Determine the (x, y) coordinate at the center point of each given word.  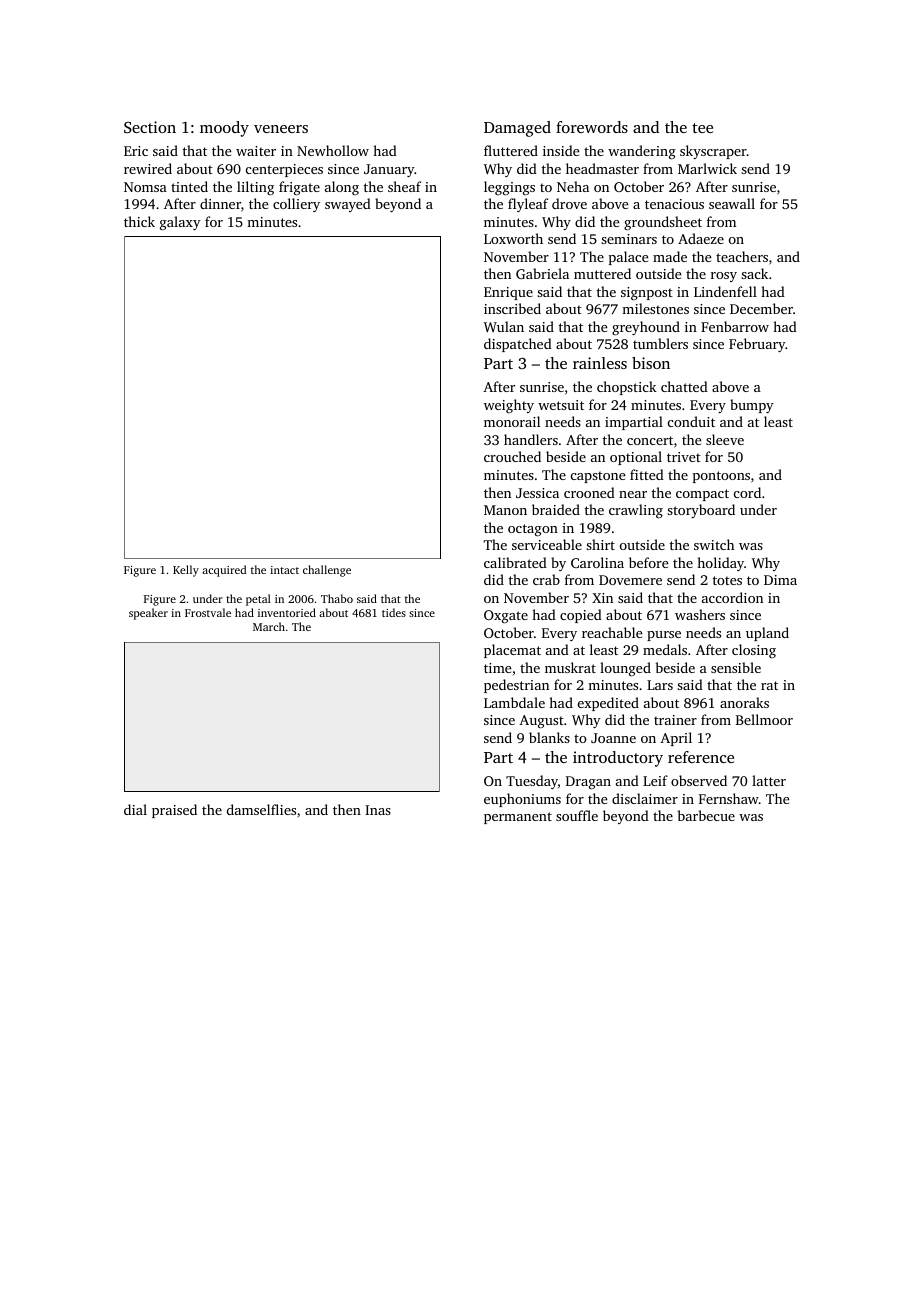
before (648, 562)
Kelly (186, 571)
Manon (505, 510)
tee (702, 128)
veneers (281, 129)
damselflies (261, 809)
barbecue (706, 815)
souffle (577, 815)
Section (150, 127)
